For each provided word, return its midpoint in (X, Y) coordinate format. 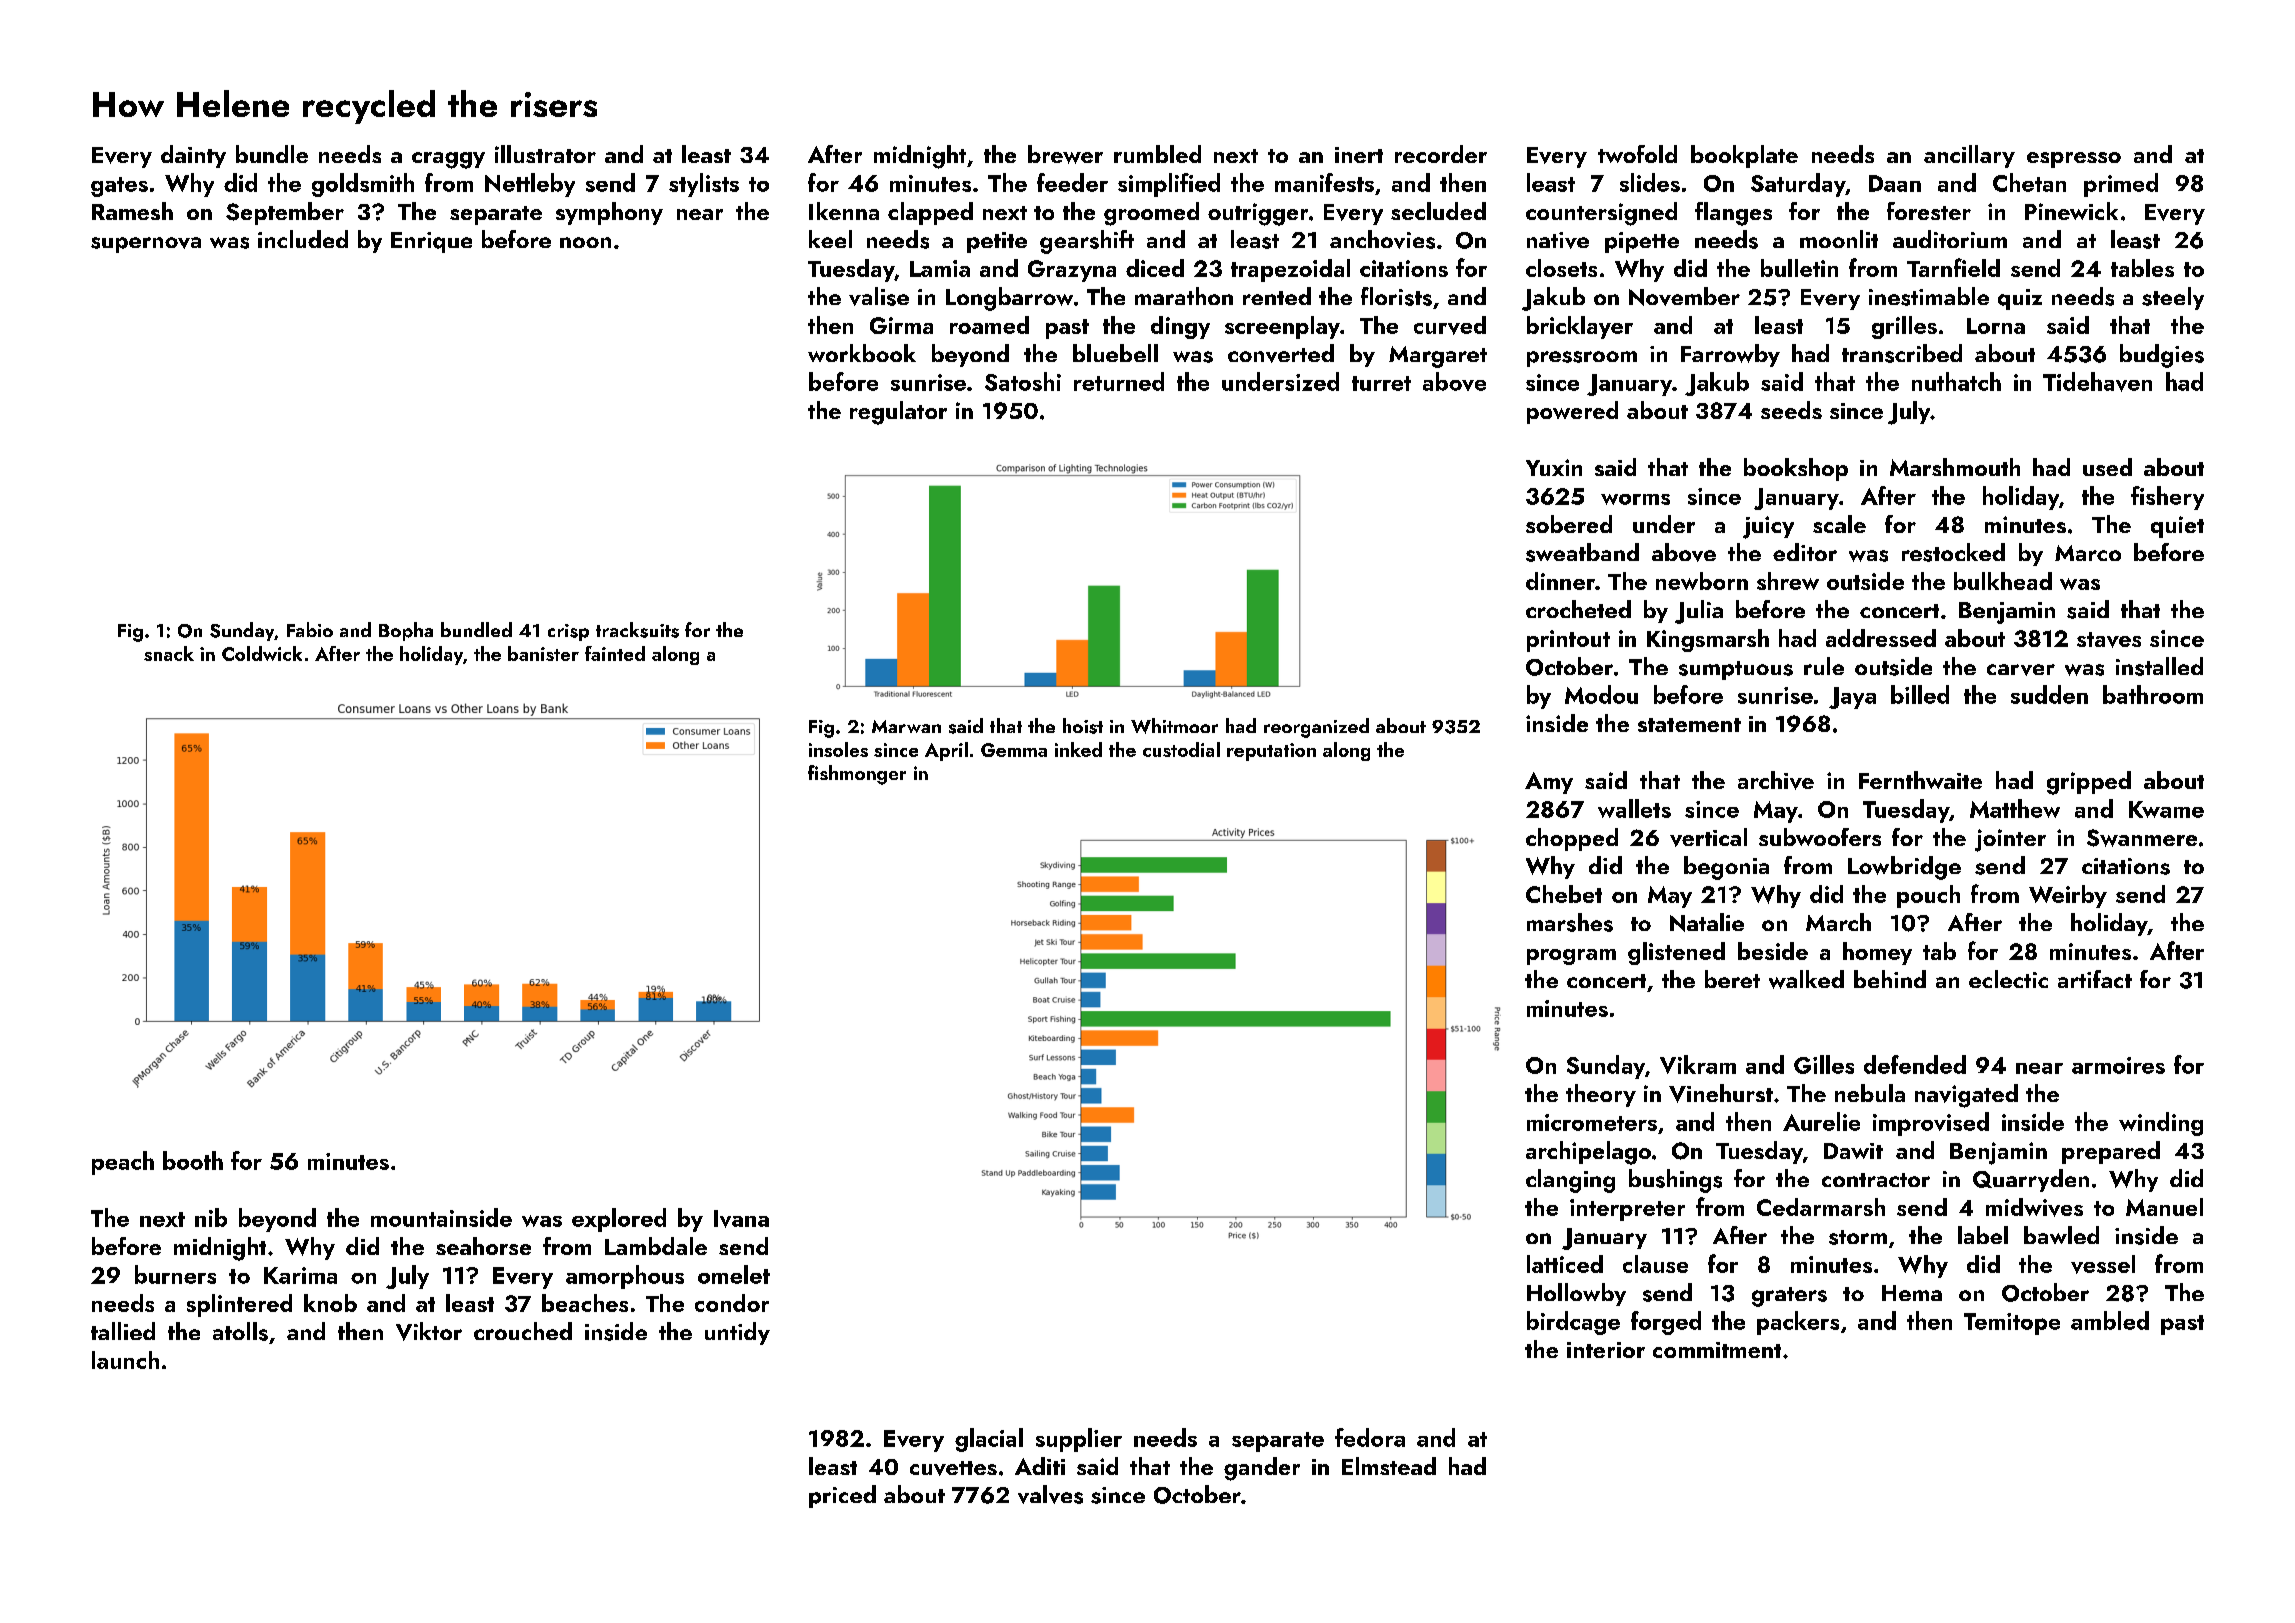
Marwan (906, 726)
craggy (448, 160)
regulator (898, 413)
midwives (2034, 1207)
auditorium (1950, 239)
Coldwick (262, 653)
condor (732, 1303)
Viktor (429, 1331)
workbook (862, 353)
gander (1262, 1469)
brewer (1065, 154)
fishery (2167, 498)
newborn (1702, 581)
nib (211, 1217)
